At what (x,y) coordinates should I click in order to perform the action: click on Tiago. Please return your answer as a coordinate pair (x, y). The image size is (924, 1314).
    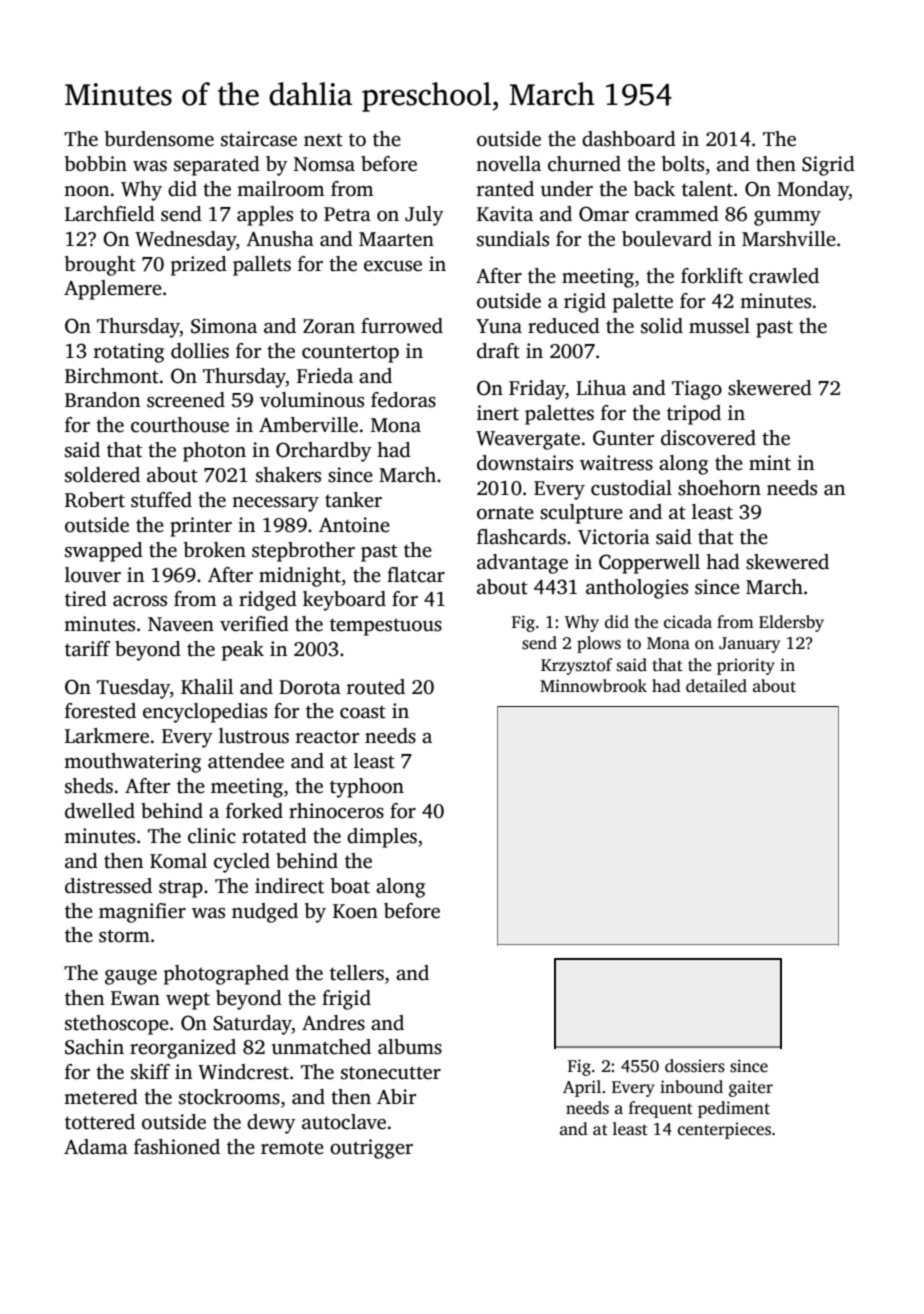
    Looking at the image, I should click on (697, 390).
